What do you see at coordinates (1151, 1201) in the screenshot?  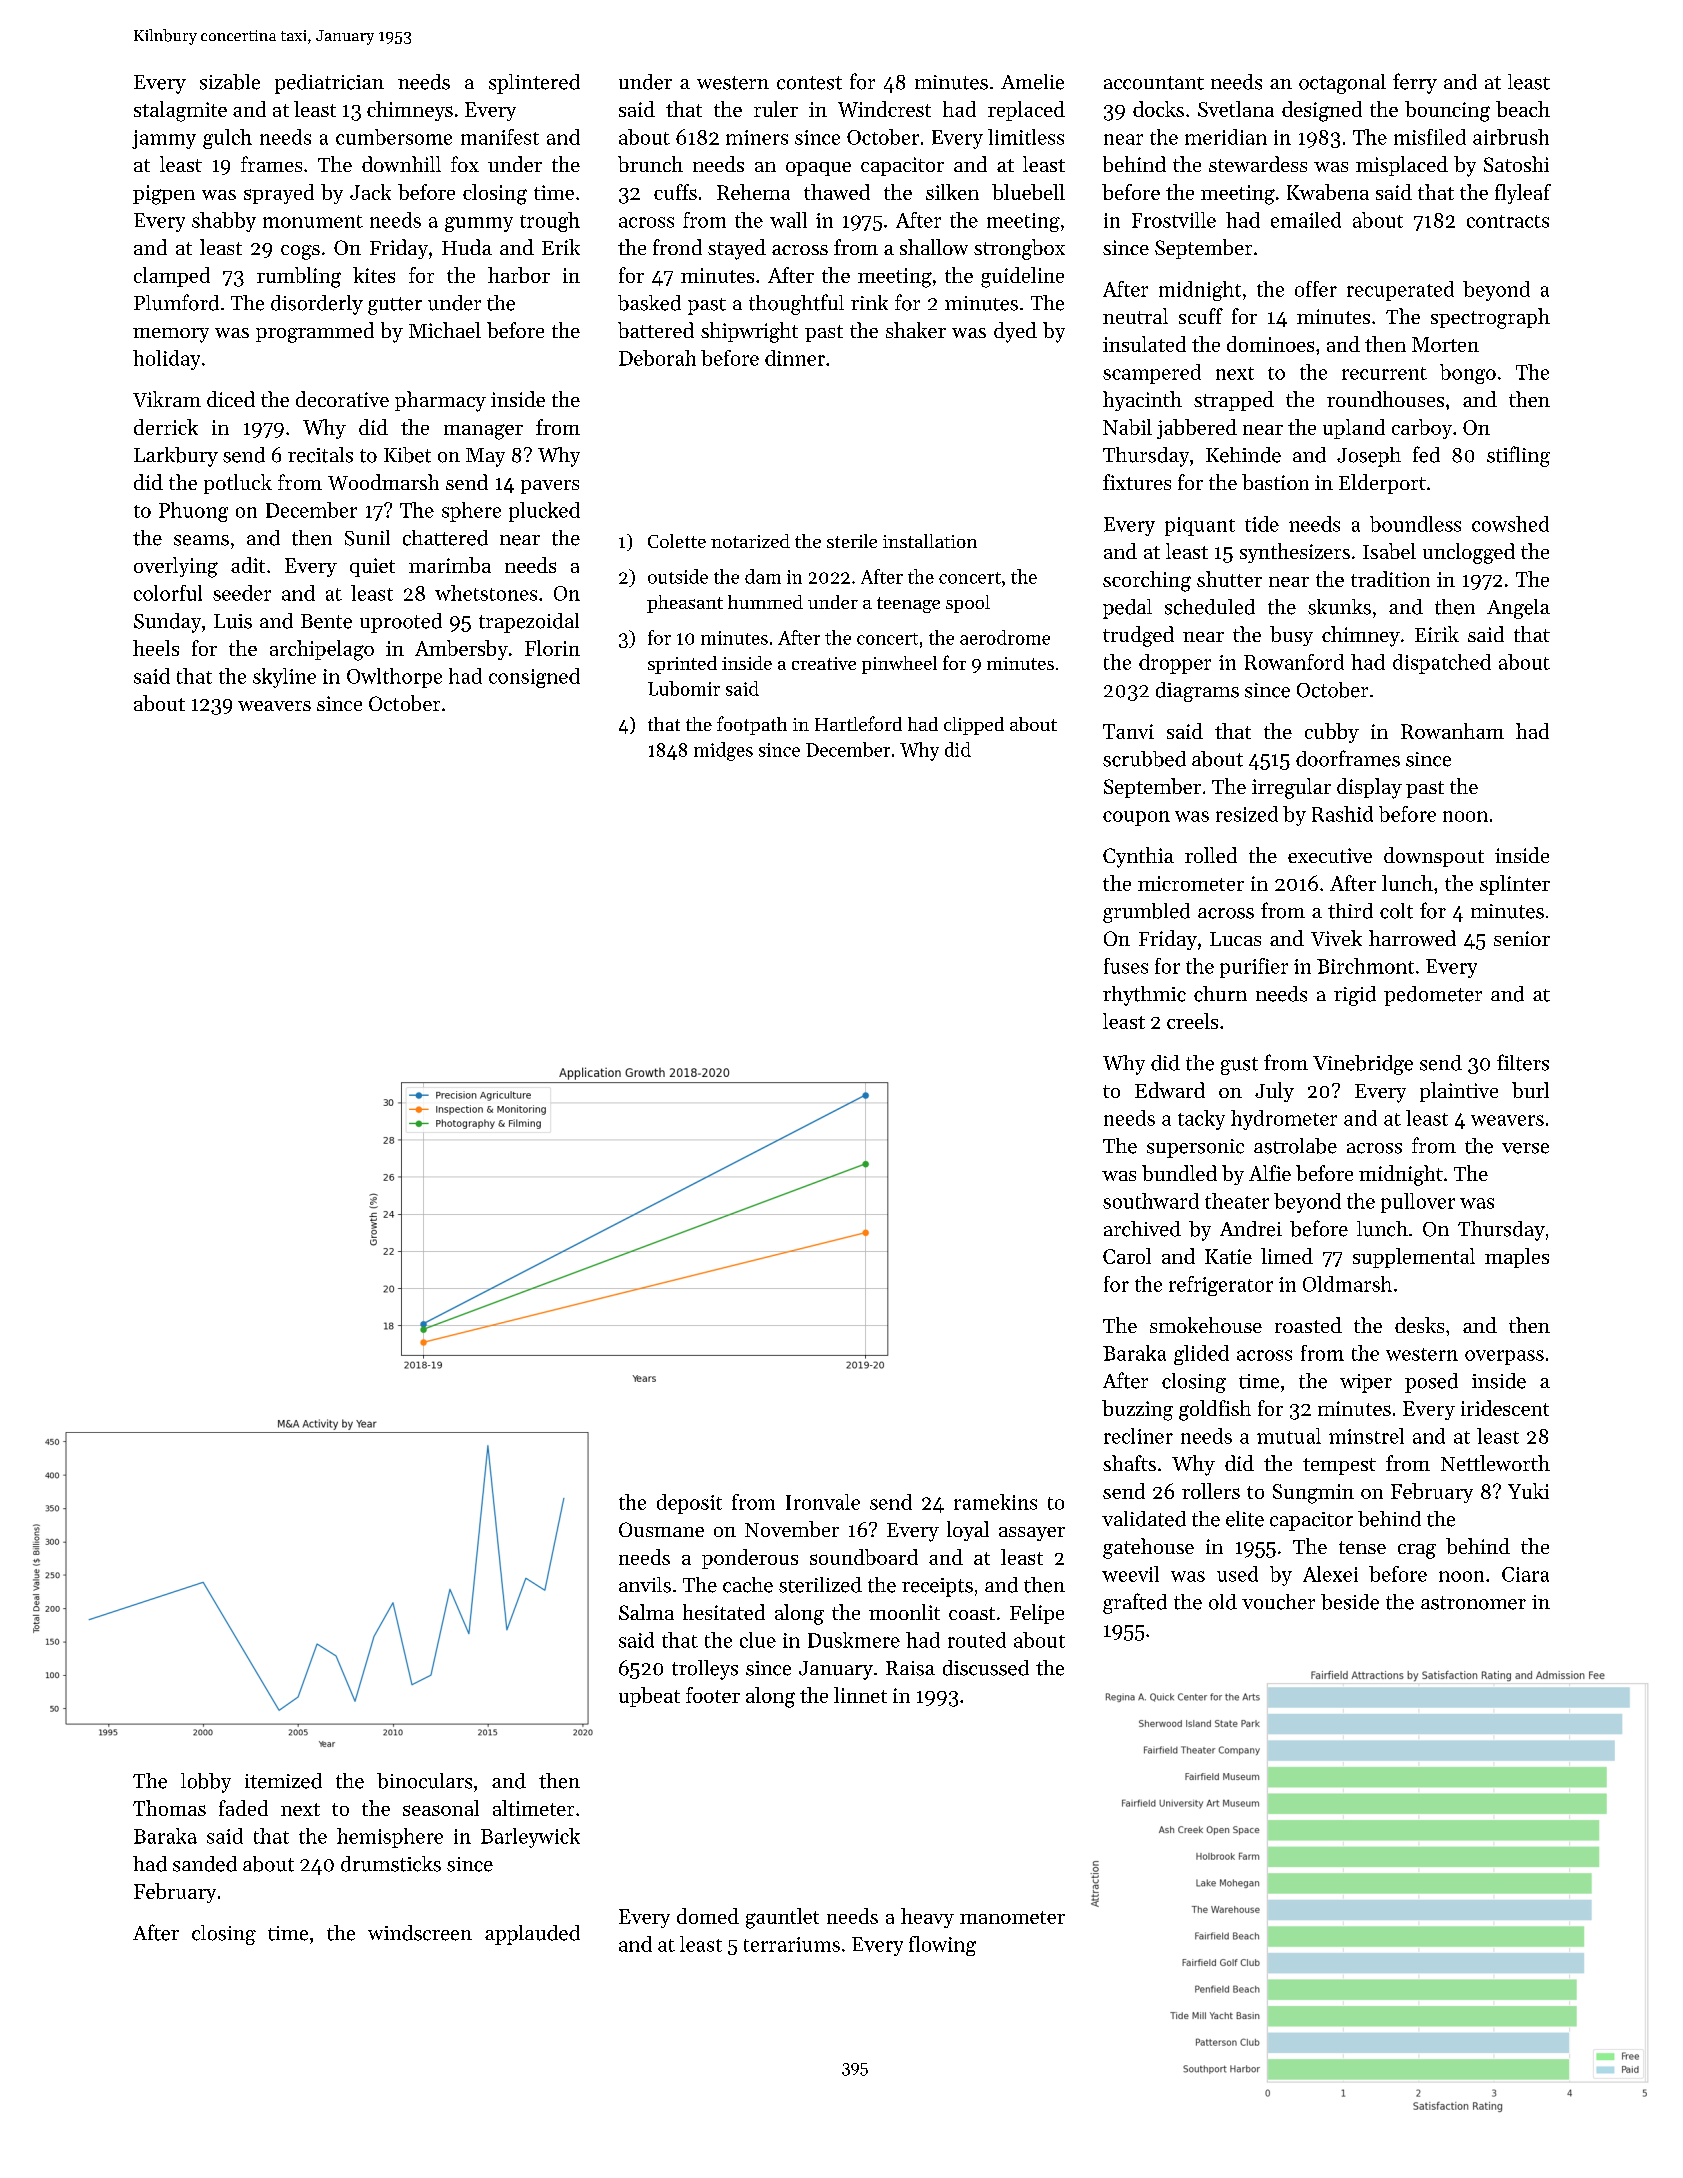 I see `southward` at bounding box center [1151, 1201].
